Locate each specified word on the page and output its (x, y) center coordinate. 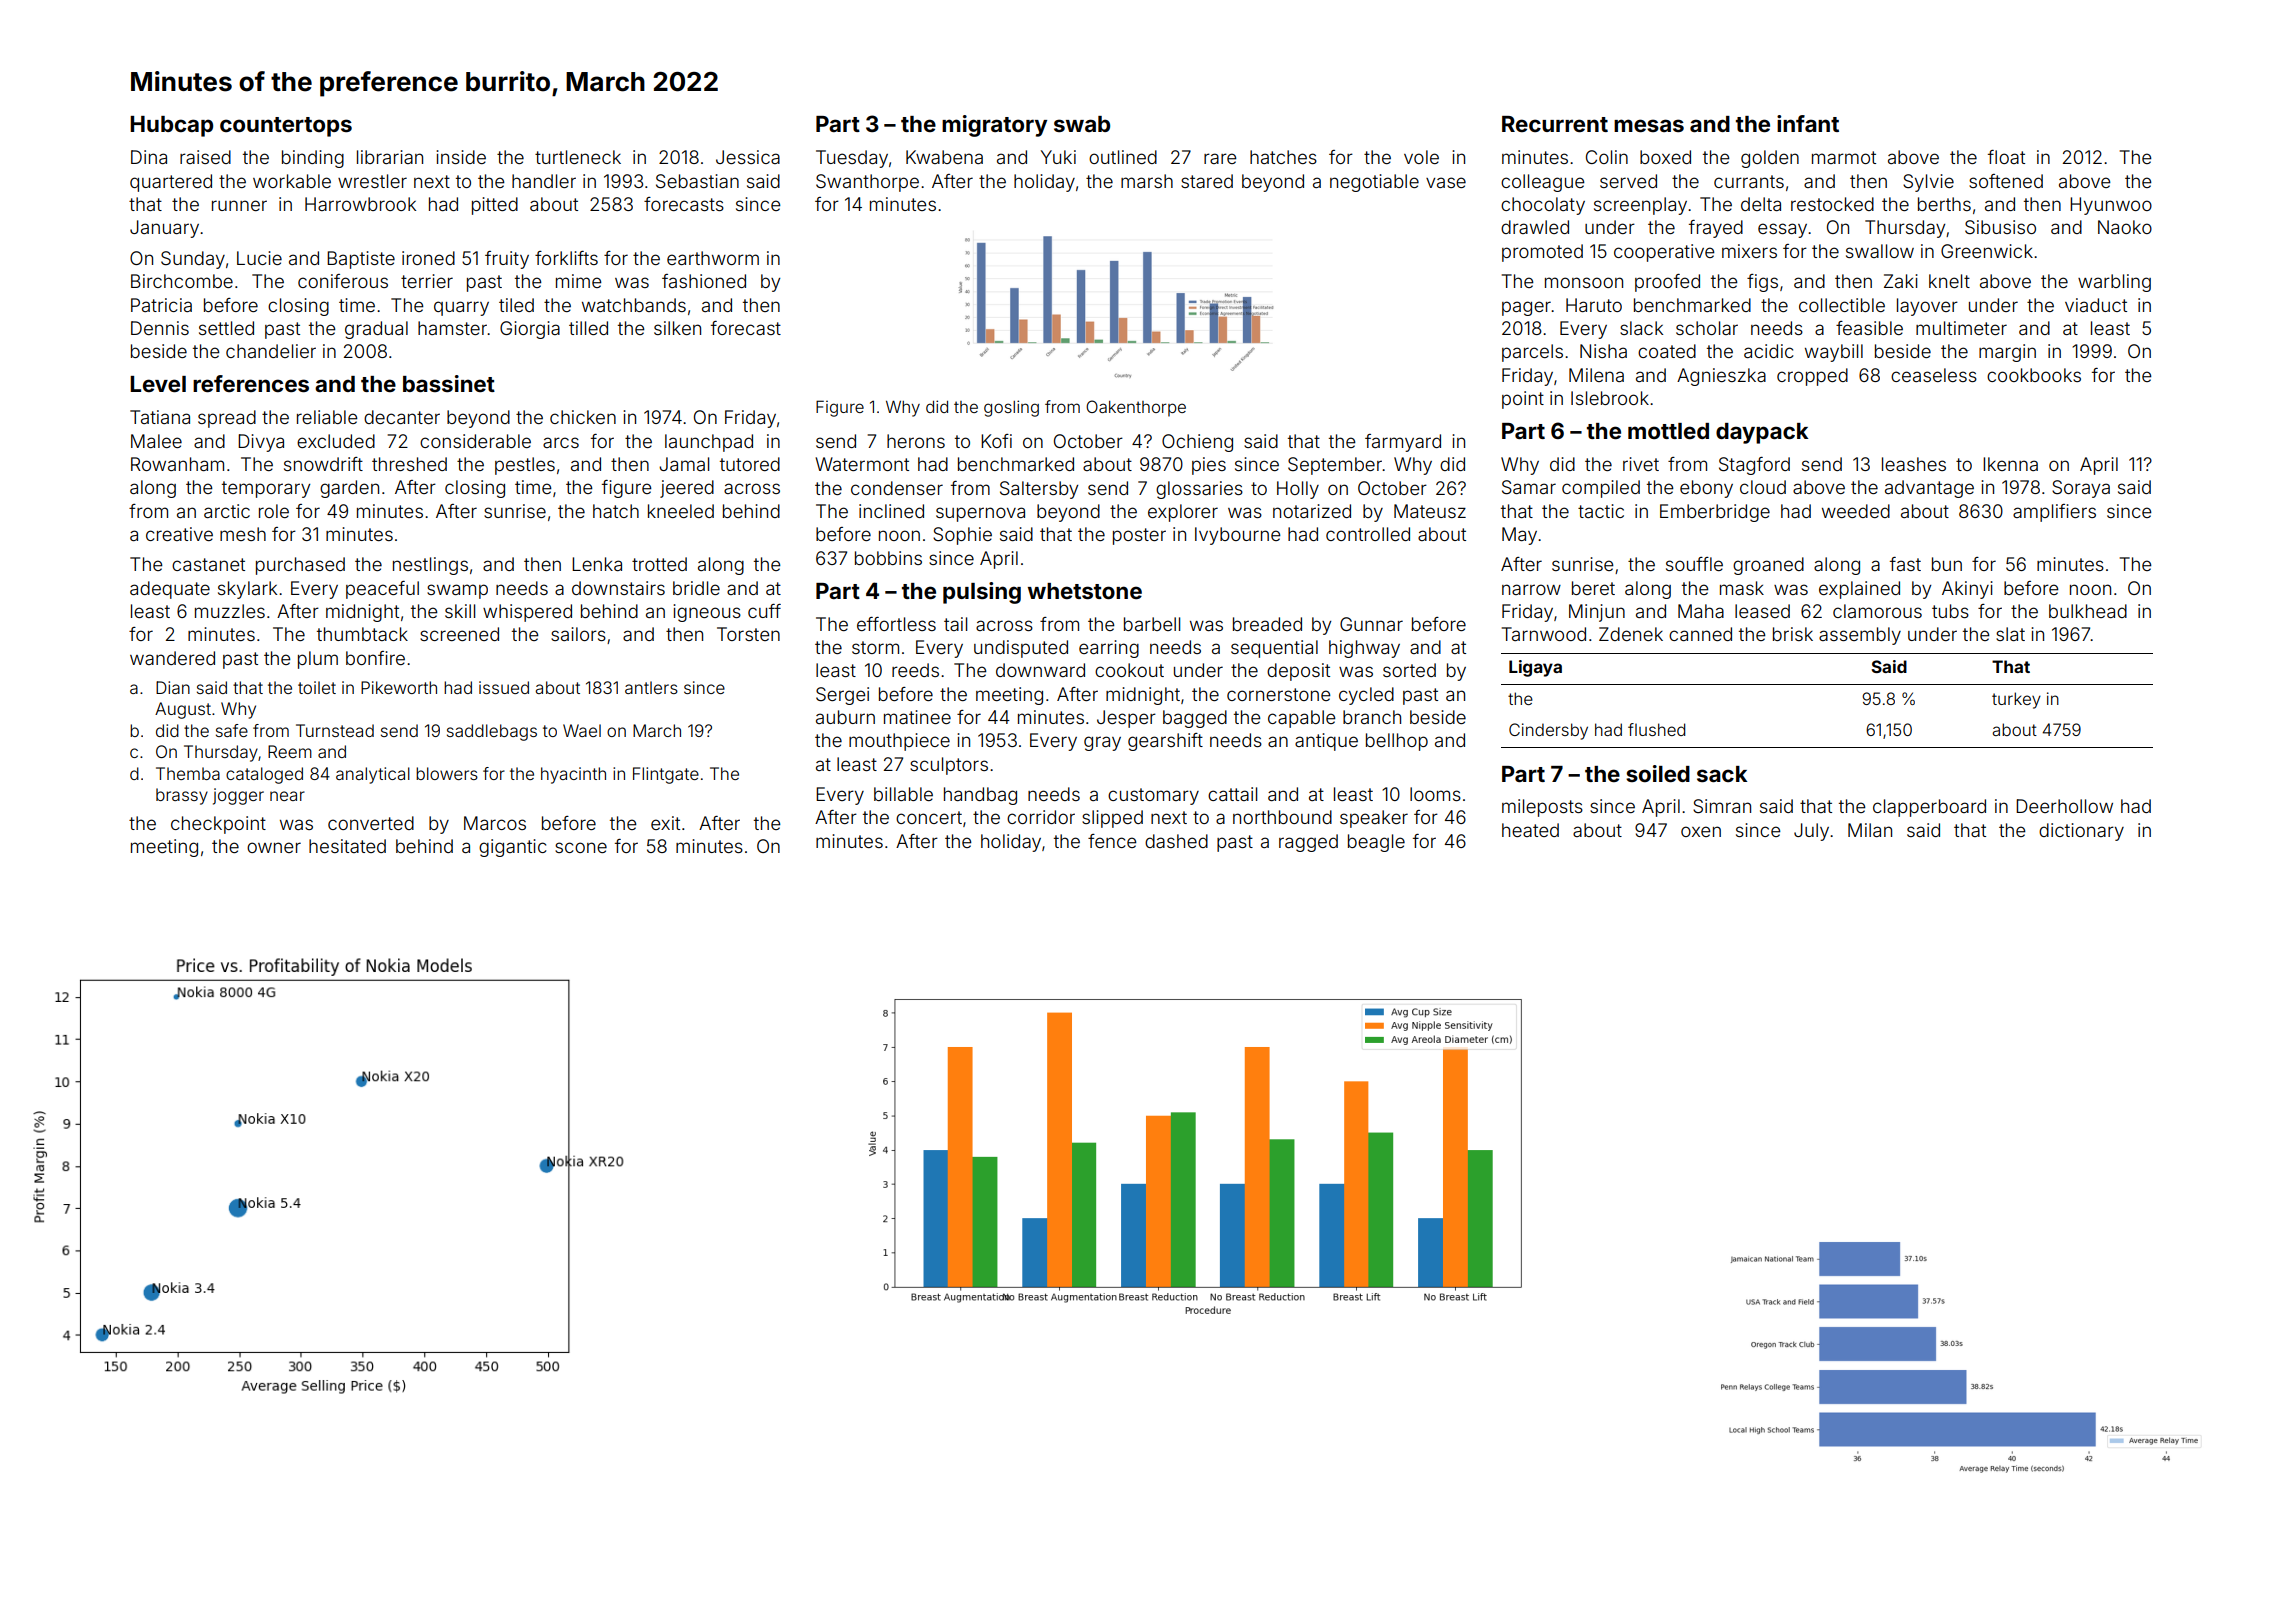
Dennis (160, 328)
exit (665, 823)
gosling (1011, 408)
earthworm (713, 258)
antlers (651, 687)
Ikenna (2010, 464)
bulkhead (2088, 611)
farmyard (1403, 443)
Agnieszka (1721, 377)
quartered (171, 183)
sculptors (949, 766)
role (274, 511)
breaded (1267, 624)
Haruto (1594, 305)
